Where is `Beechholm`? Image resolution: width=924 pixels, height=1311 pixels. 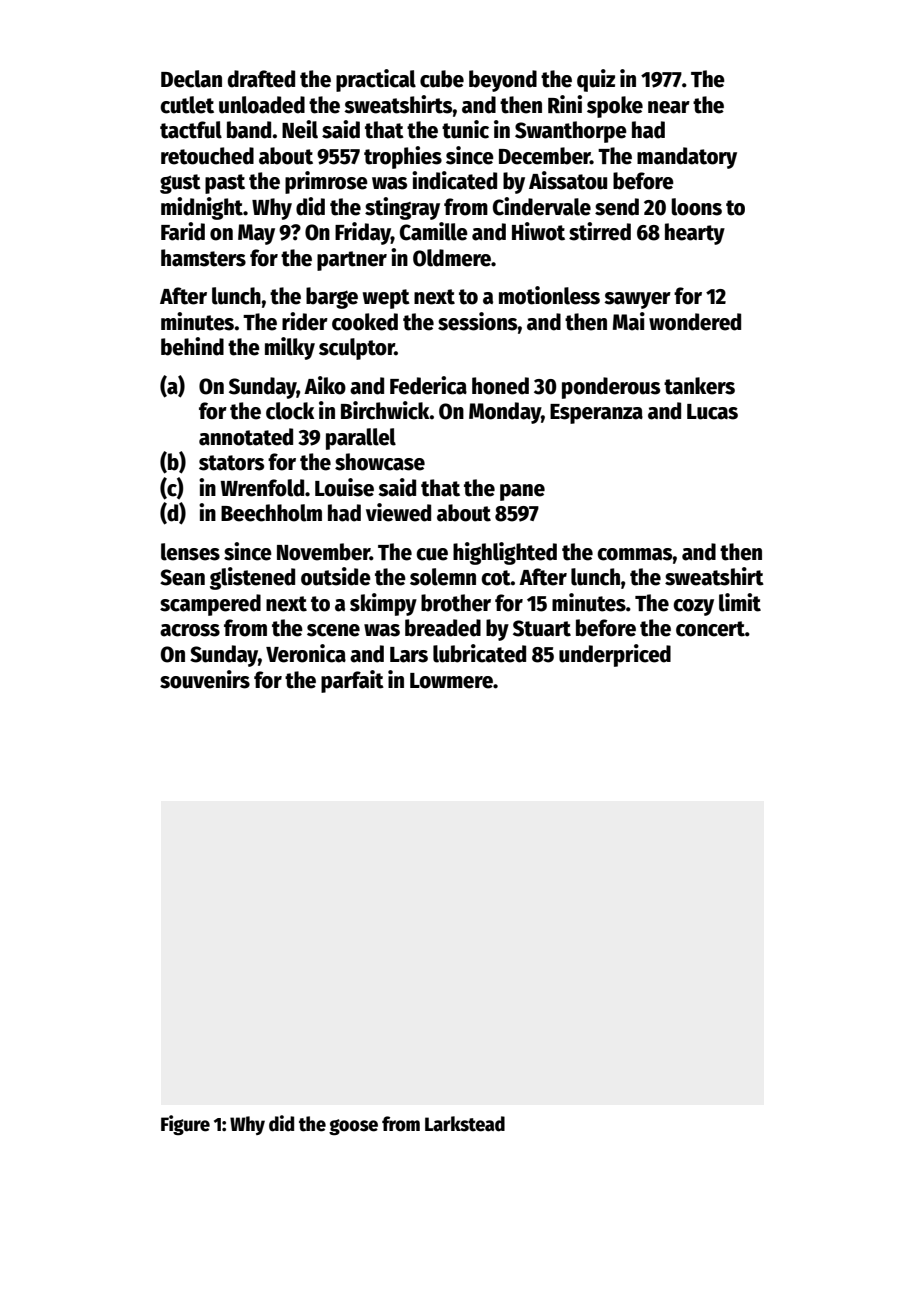 Beechholm is located at coordinates (271, 513).
